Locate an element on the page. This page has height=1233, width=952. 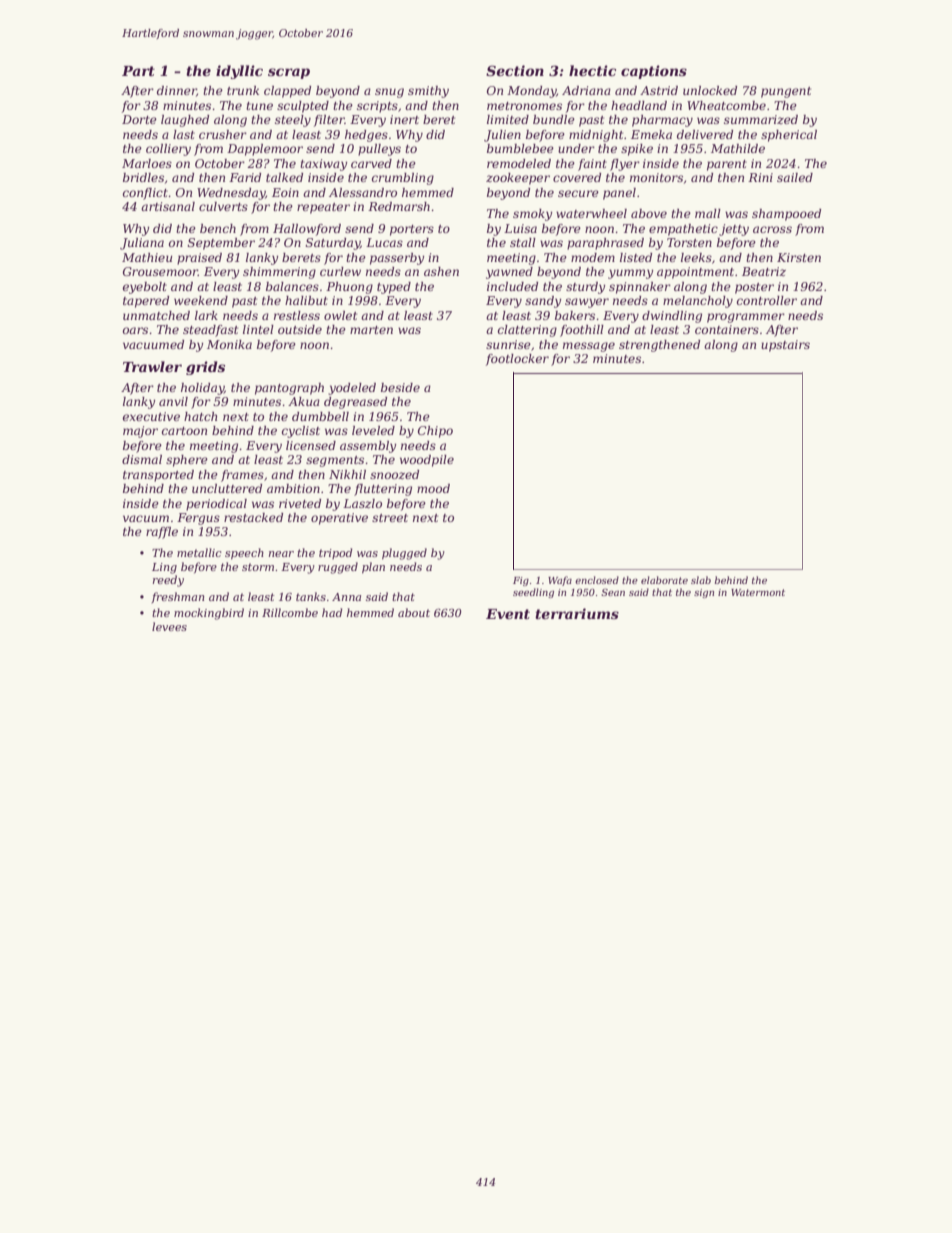
tapered is located at coordinates (146, 302).
